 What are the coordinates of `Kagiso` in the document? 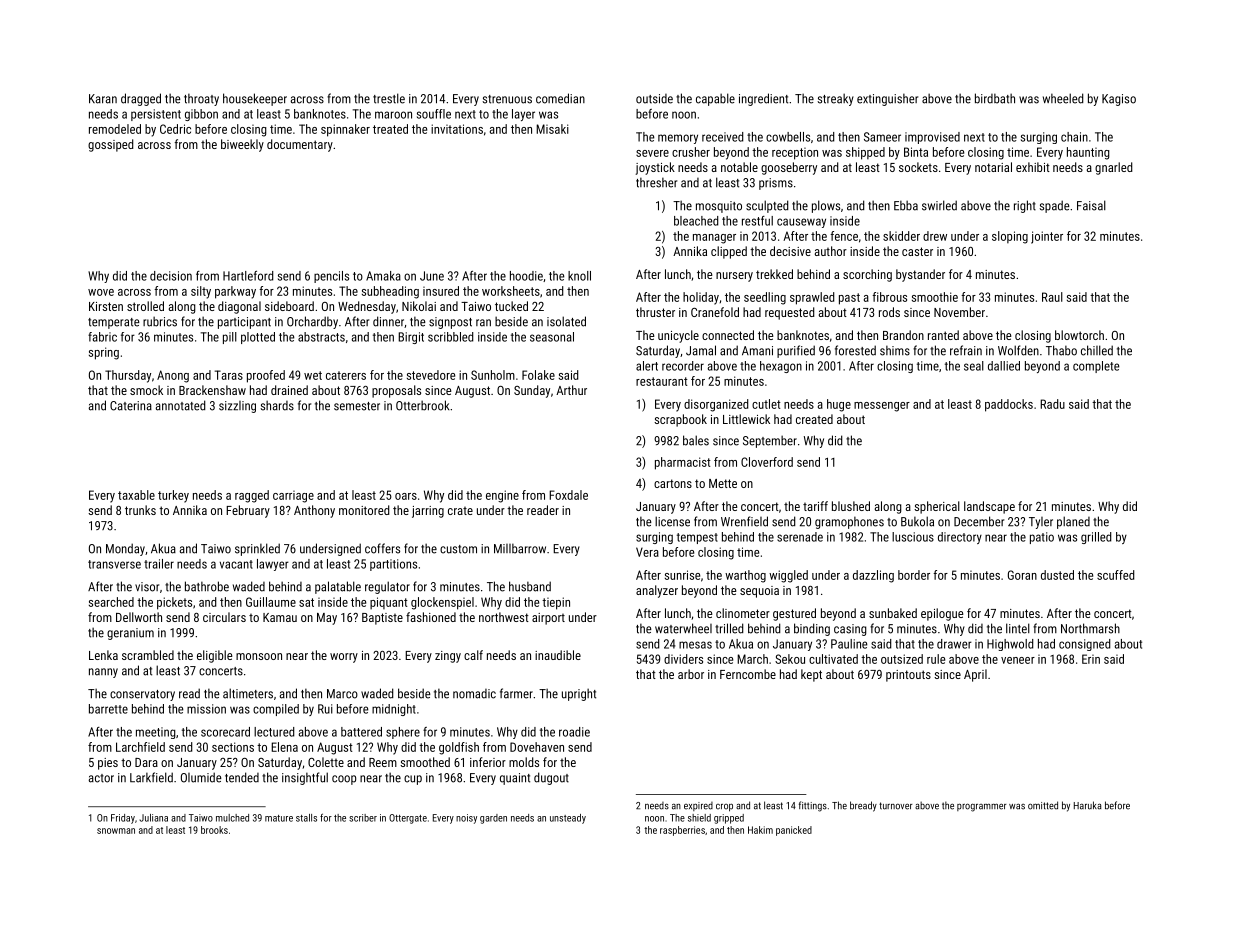 It's located at (1119, 100).
